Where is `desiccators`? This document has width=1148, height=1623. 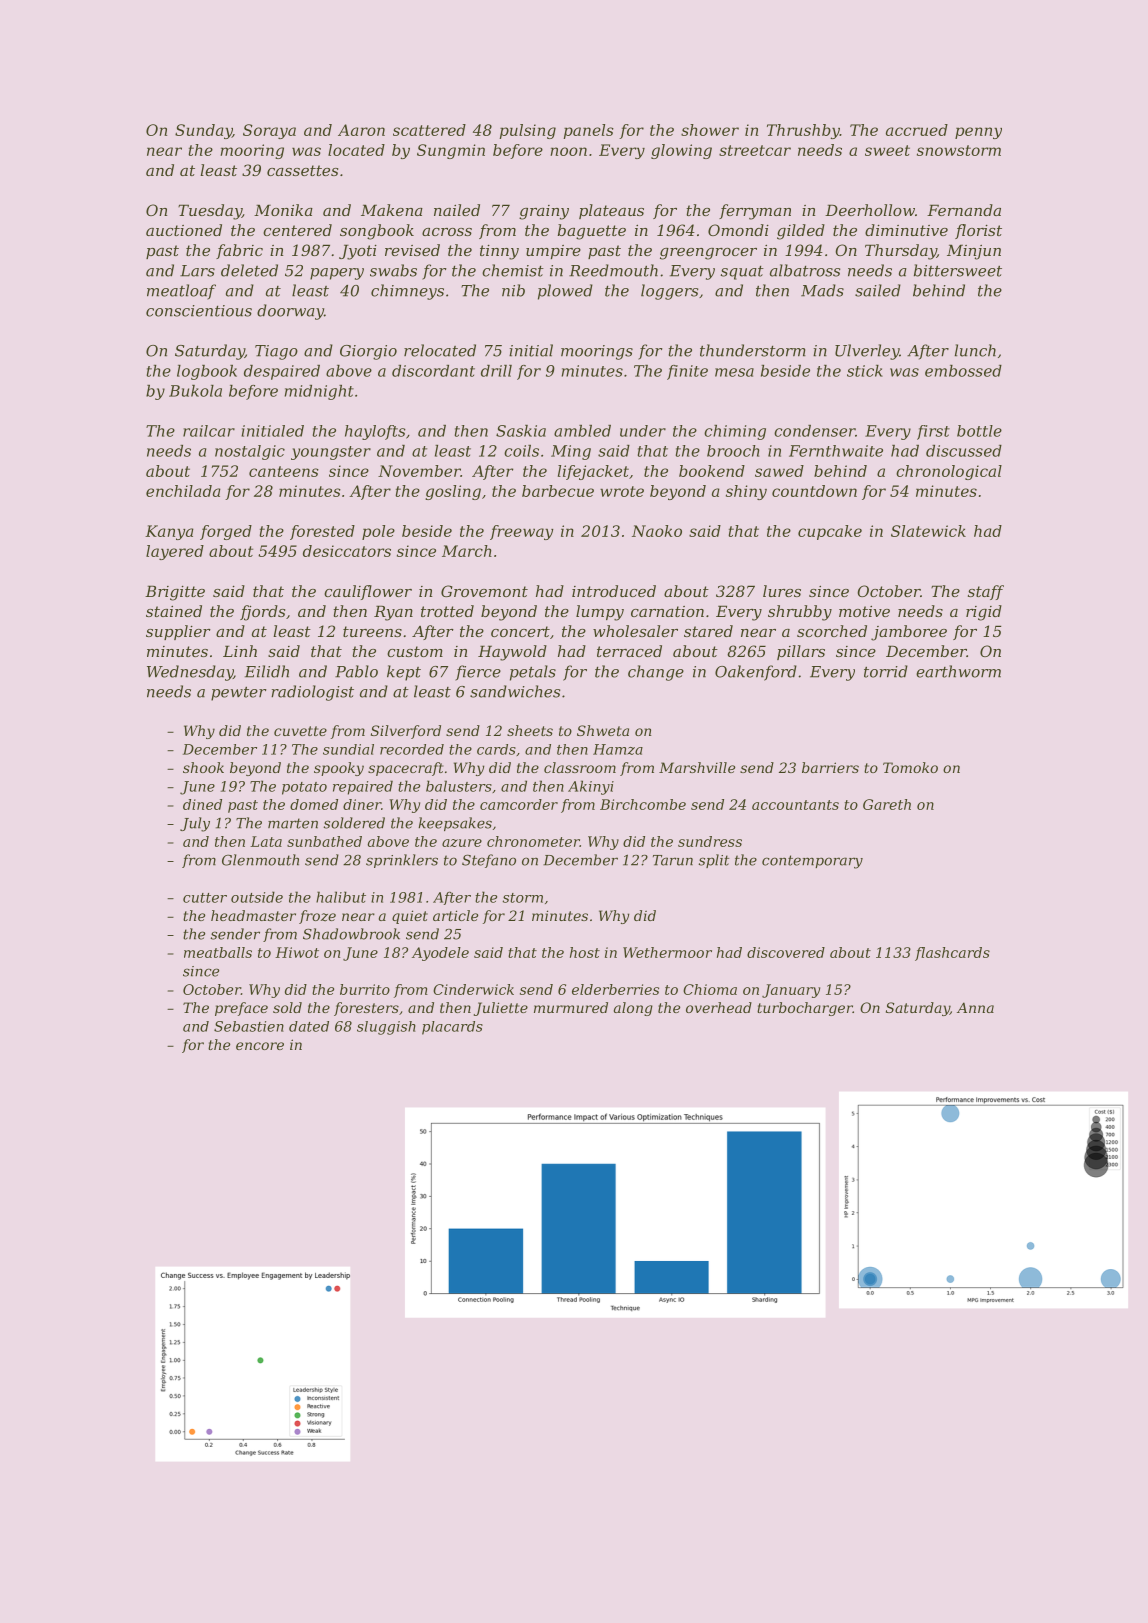 desiccators is located at coordinates (347, 551).
